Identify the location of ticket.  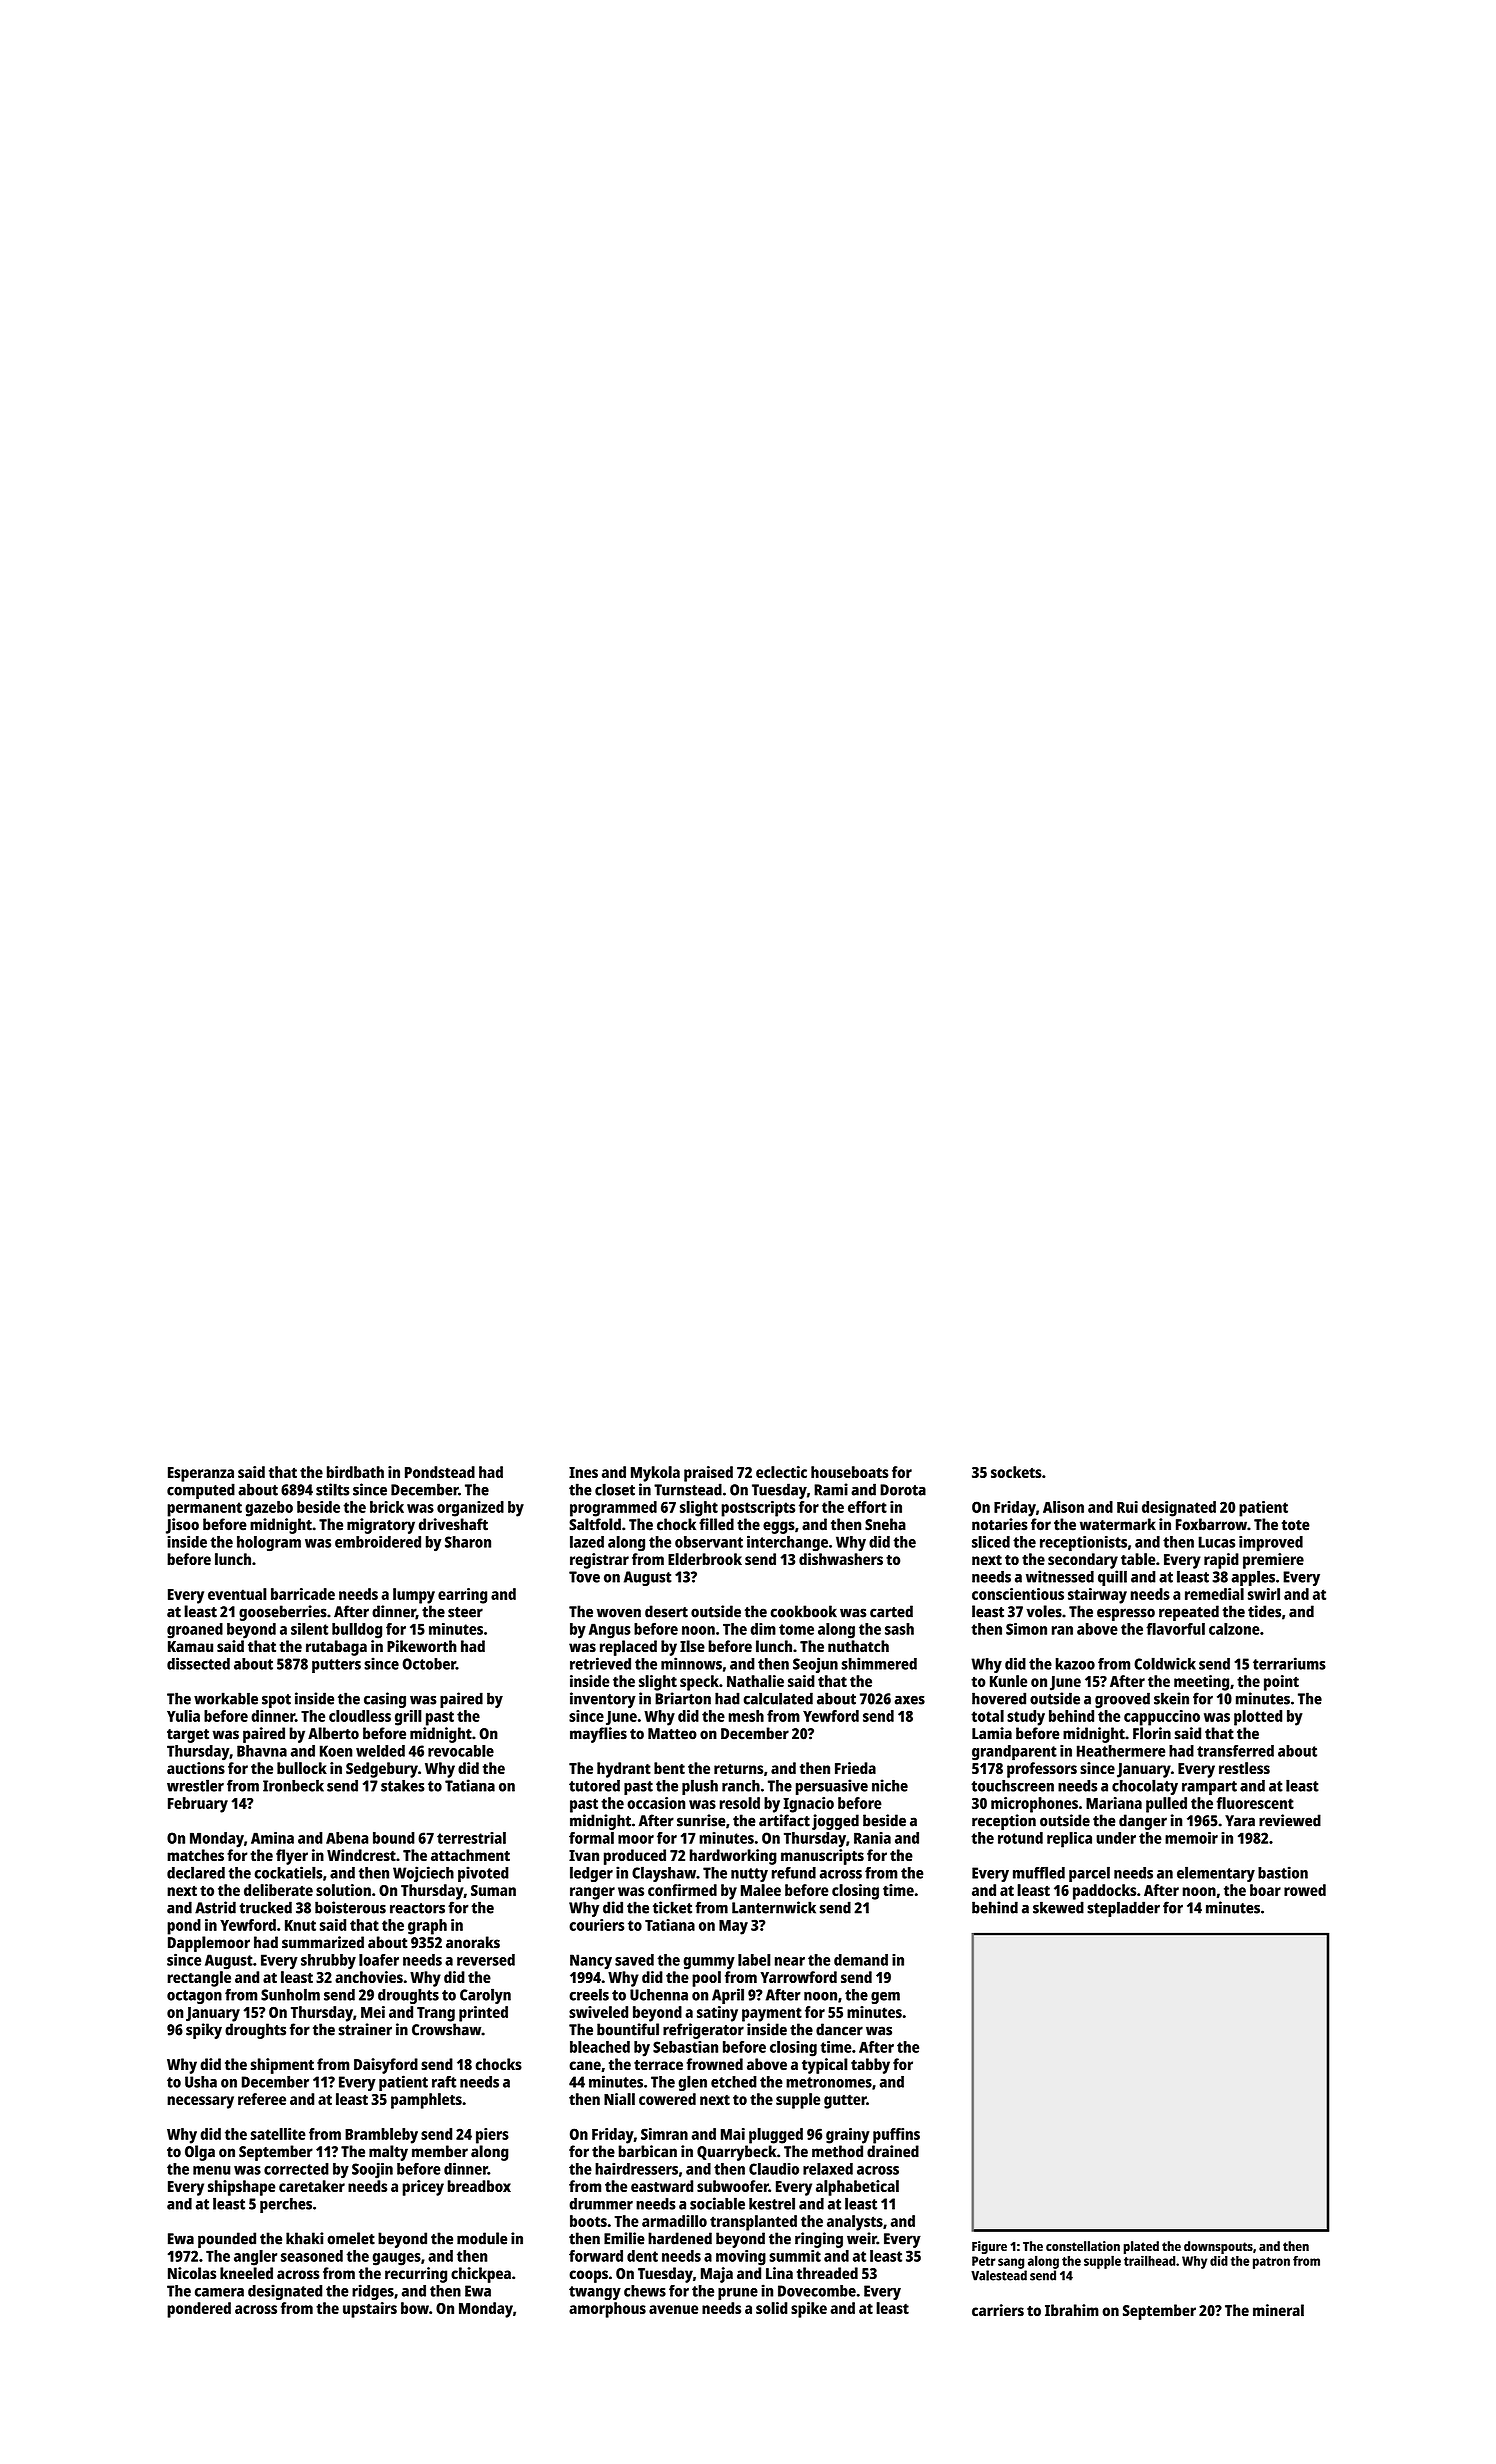
(672, 1907).
